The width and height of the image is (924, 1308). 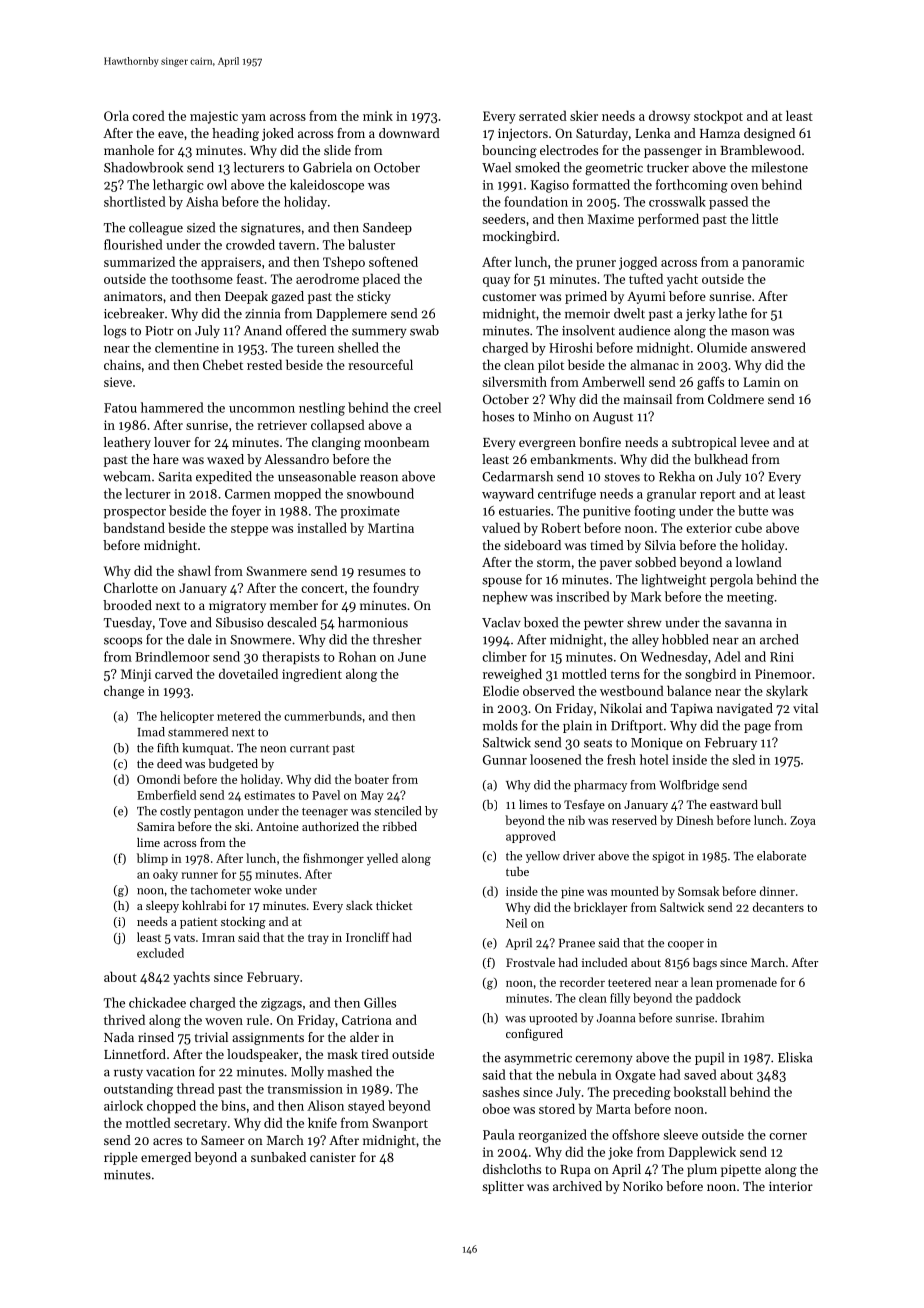 I want to click on crowded, so click(x=250, y=244).
